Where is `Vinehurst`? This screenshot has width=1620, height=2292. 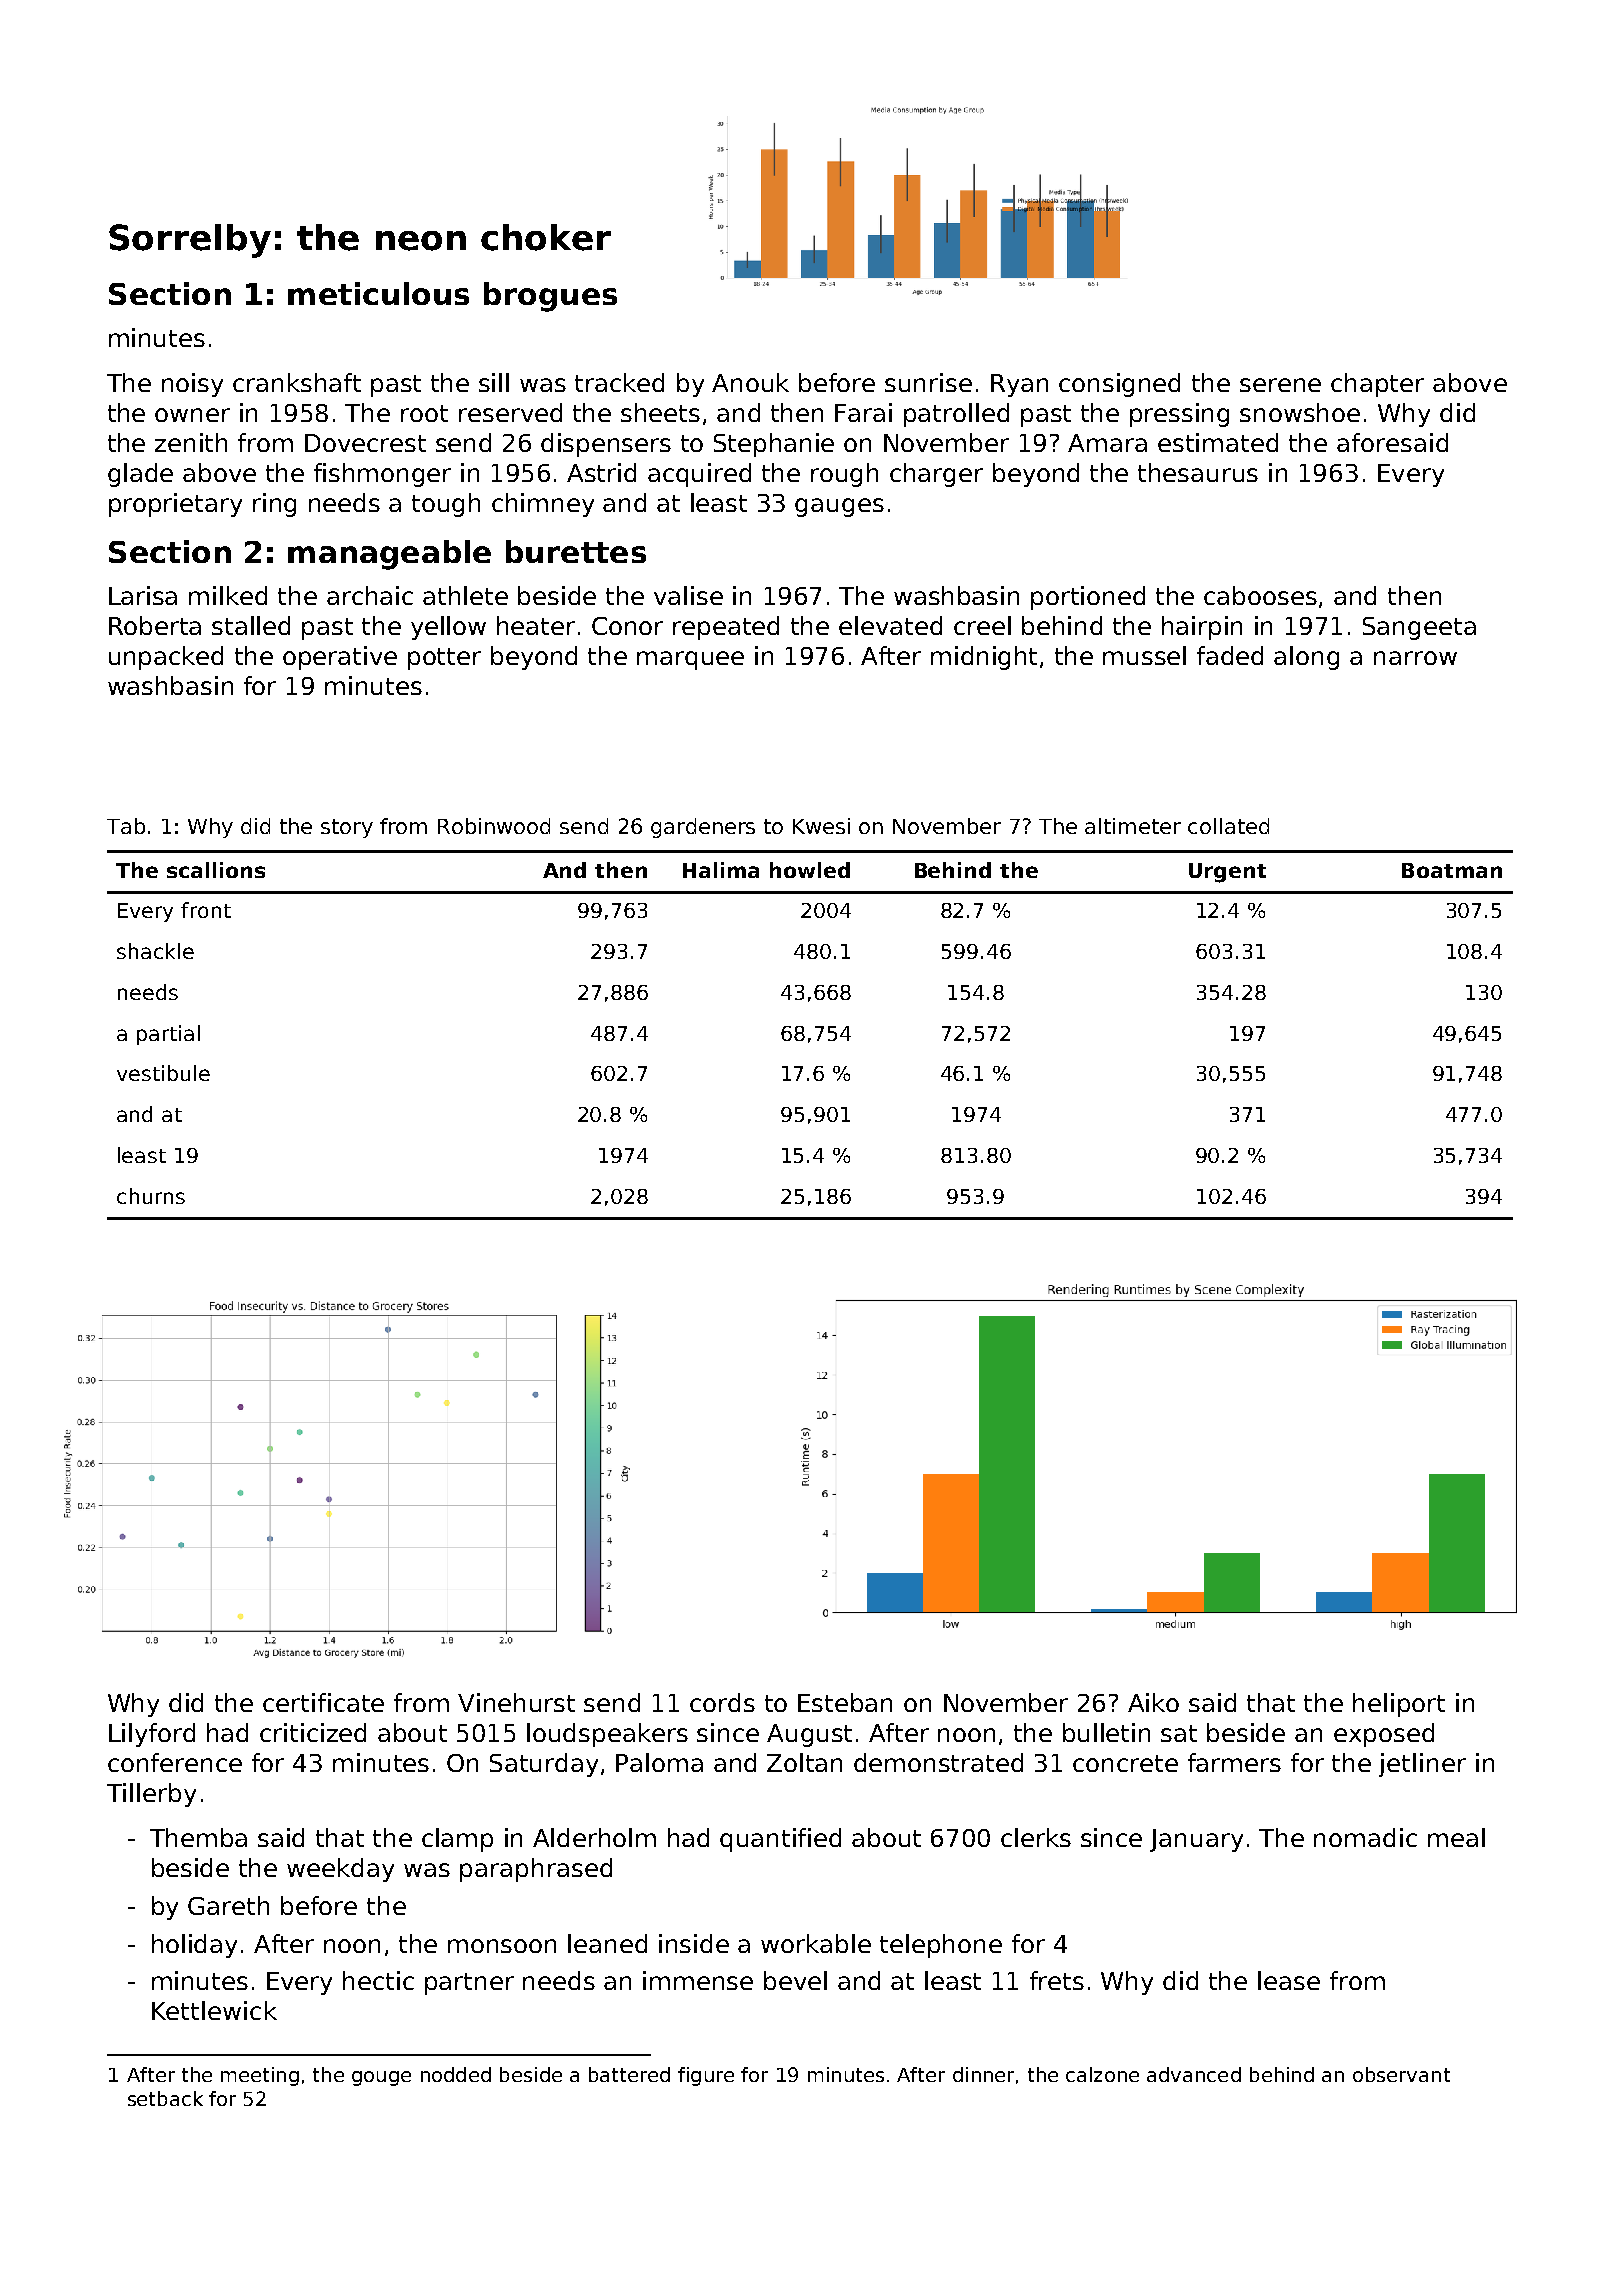
Vinehurst is located at coordinates (516, 1702).
